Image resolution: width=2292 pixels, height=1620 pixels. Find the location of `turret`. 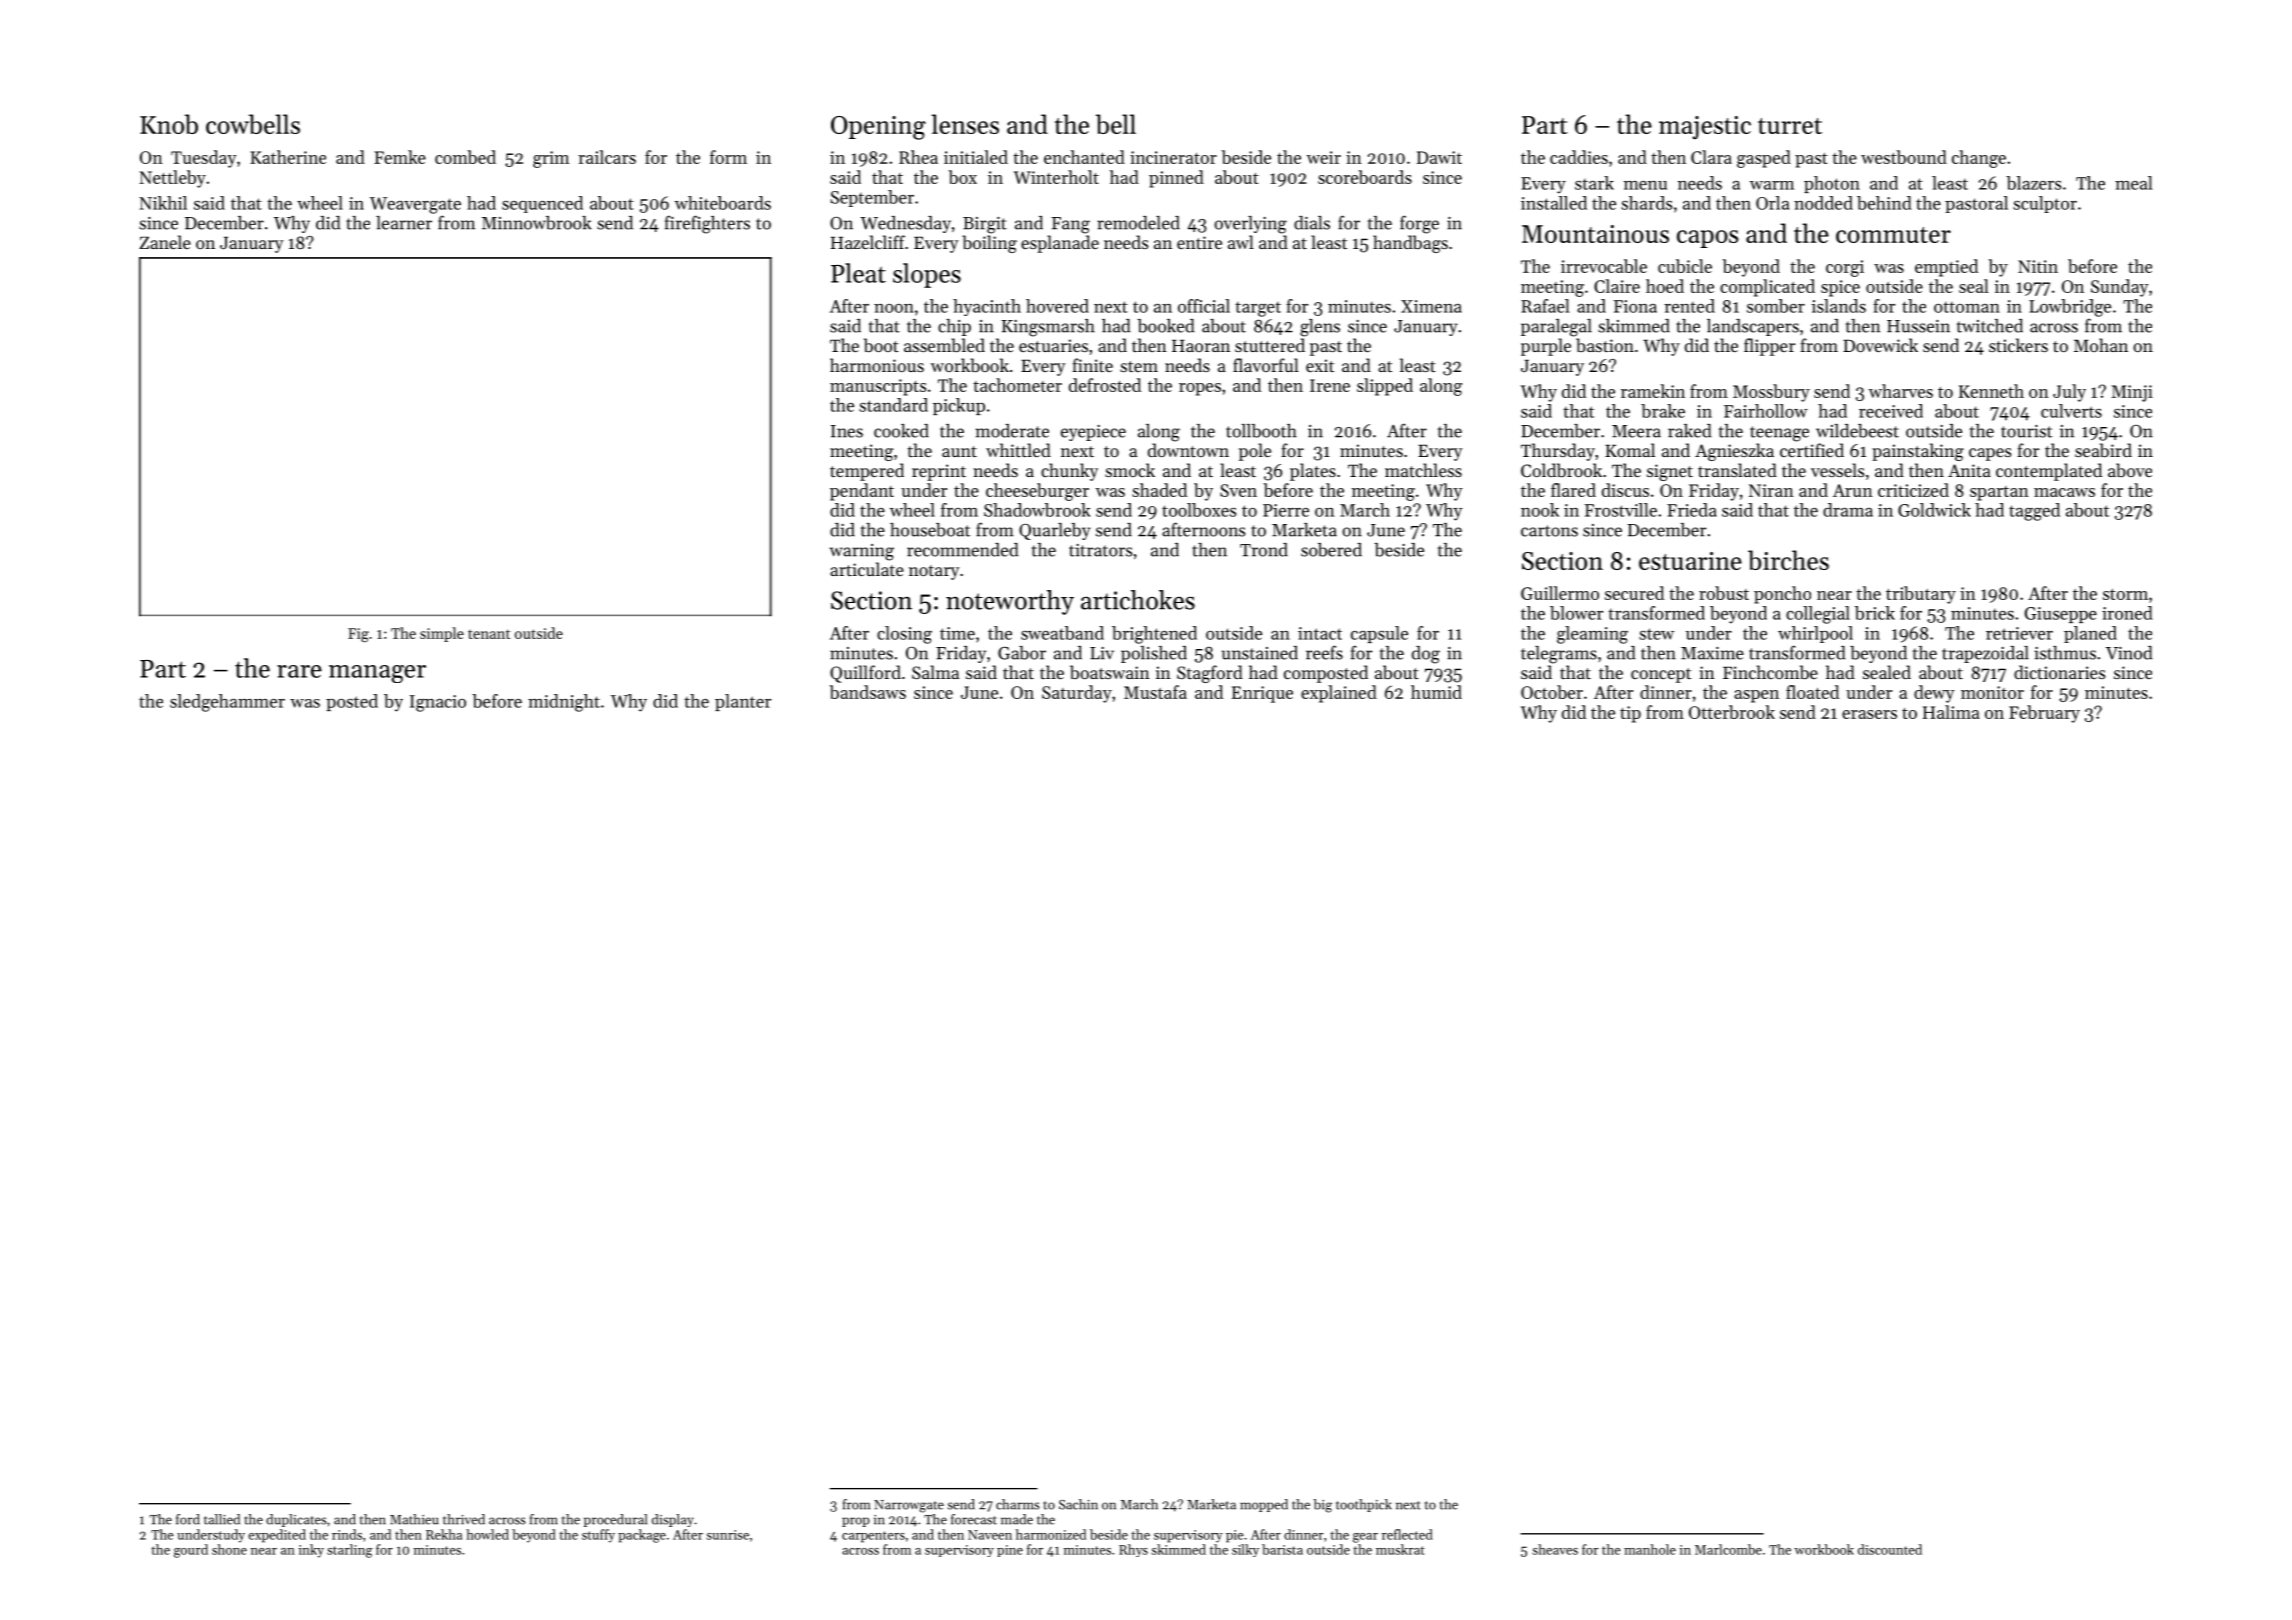

turret is located at coordinates (1790, 126).
